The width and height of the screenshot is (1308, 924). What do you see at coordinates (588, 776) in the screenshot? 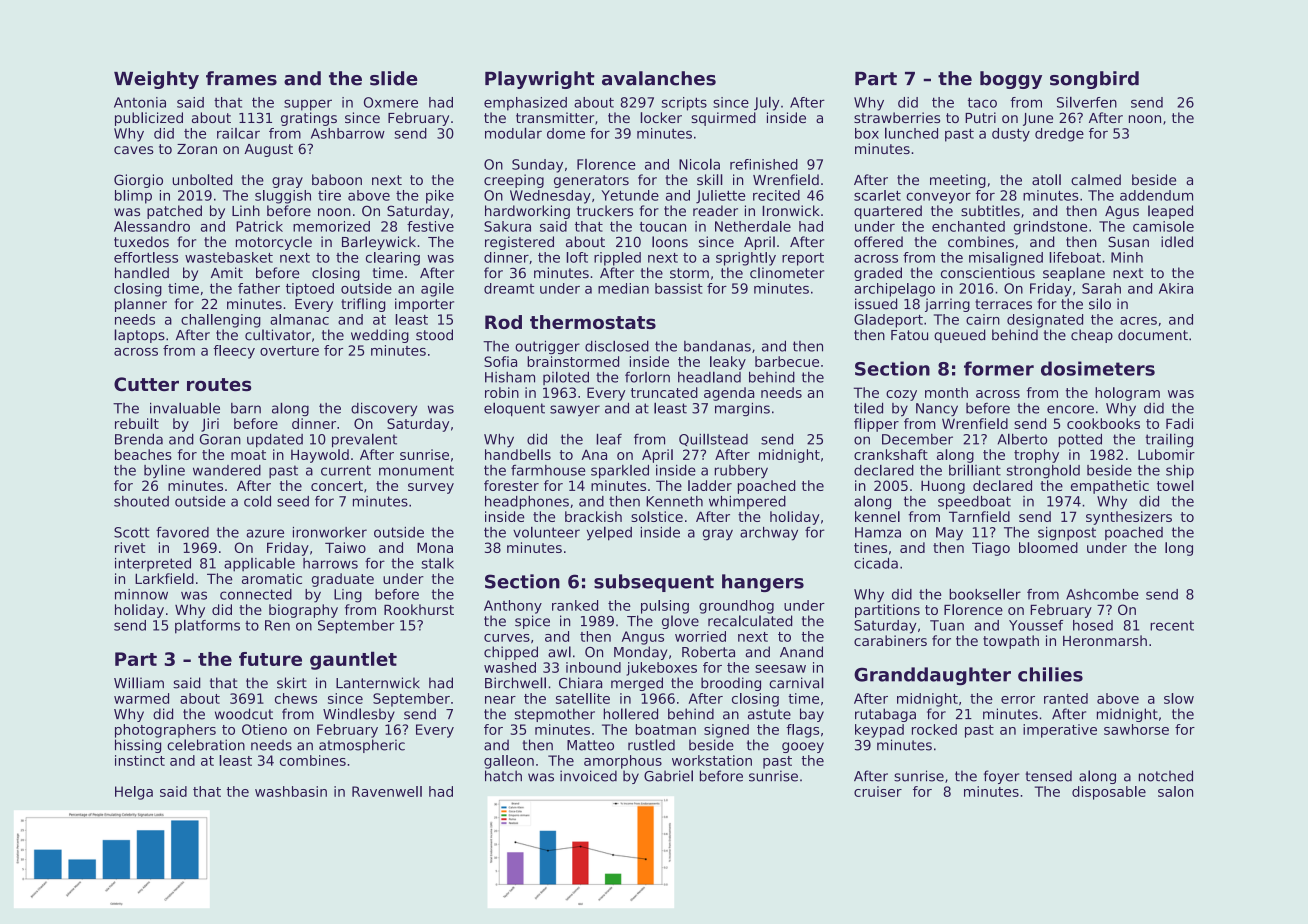
I see `invoiced` at bounding box center [588, 776].
